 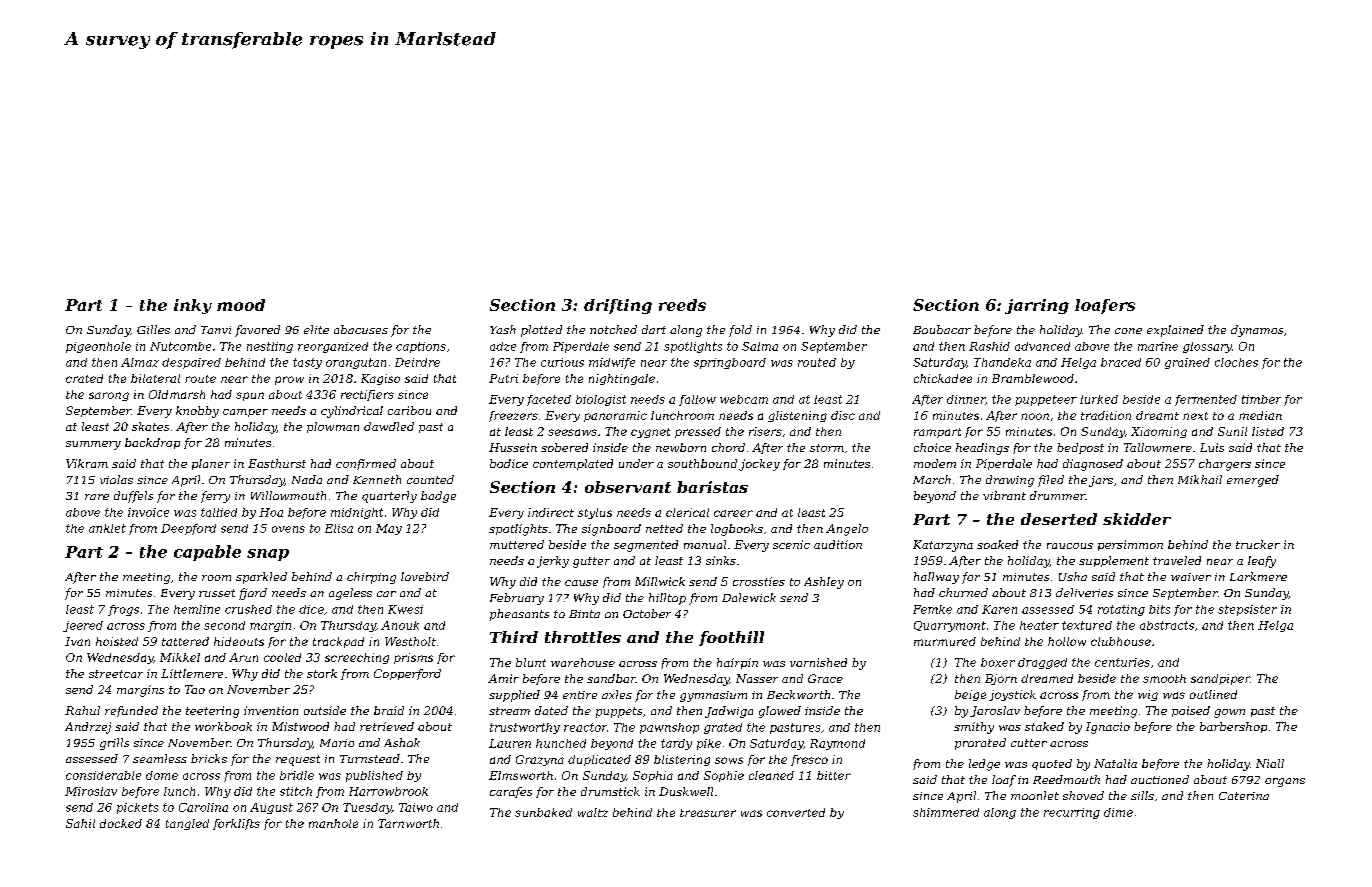 I want to click on Ashley, so click(x=824, y=583).
